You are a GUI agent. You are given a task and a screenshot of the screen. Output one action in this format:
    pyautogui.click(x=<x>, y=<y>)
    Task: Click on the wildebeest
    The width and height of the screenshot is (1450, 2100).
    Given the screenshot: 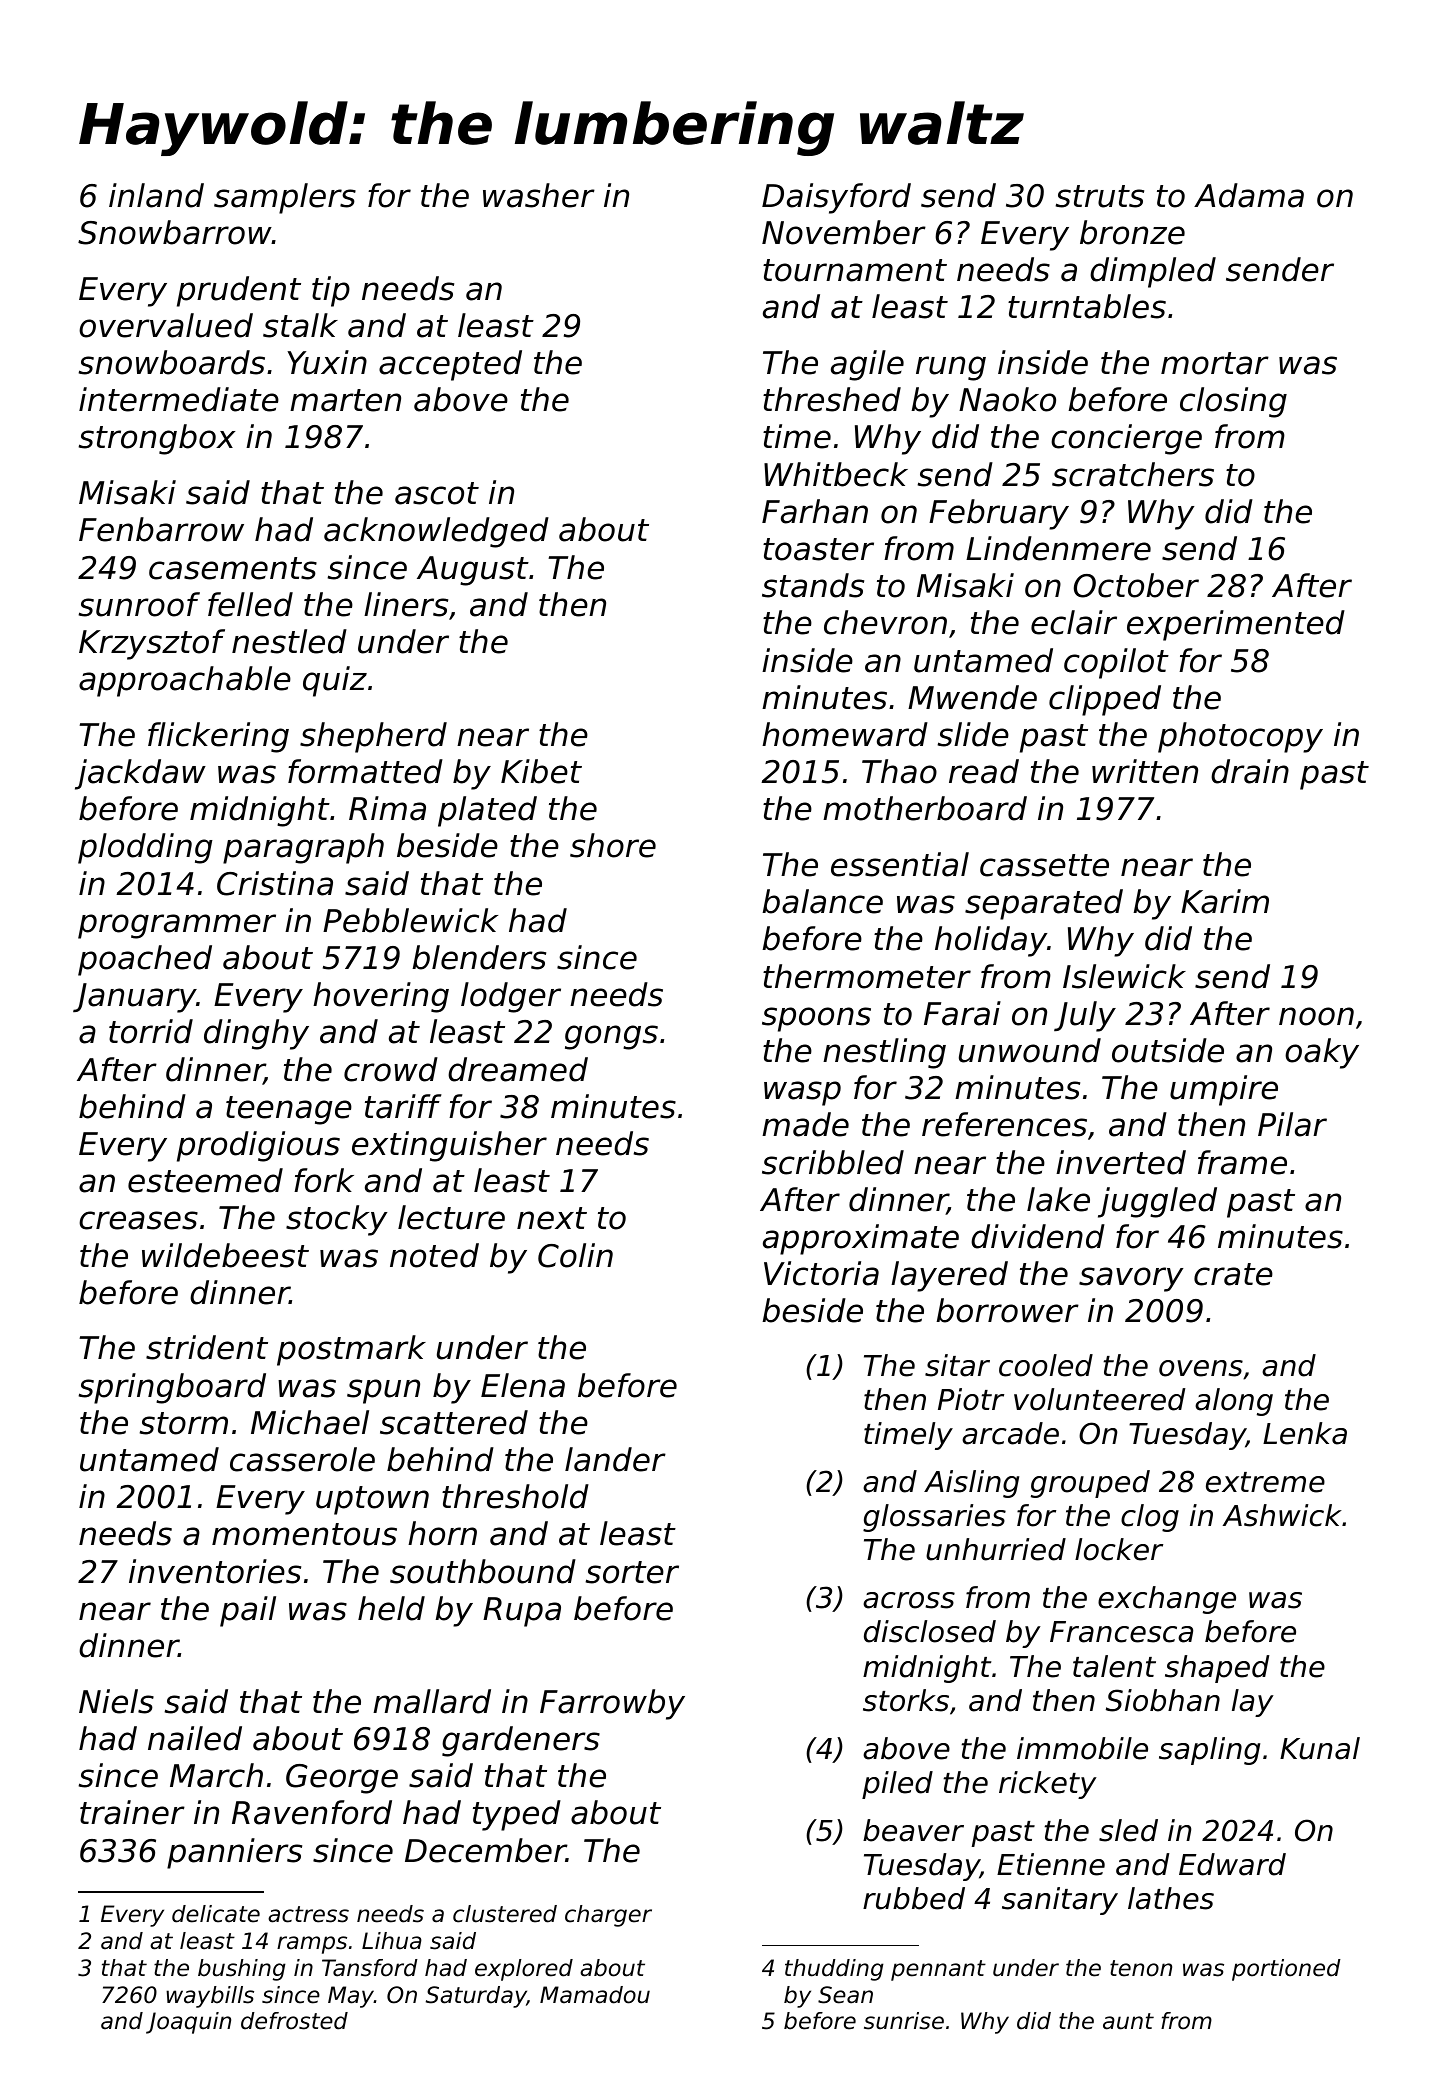 What is the action you would take?
    pyautogui.click(x=225, y=1255)
